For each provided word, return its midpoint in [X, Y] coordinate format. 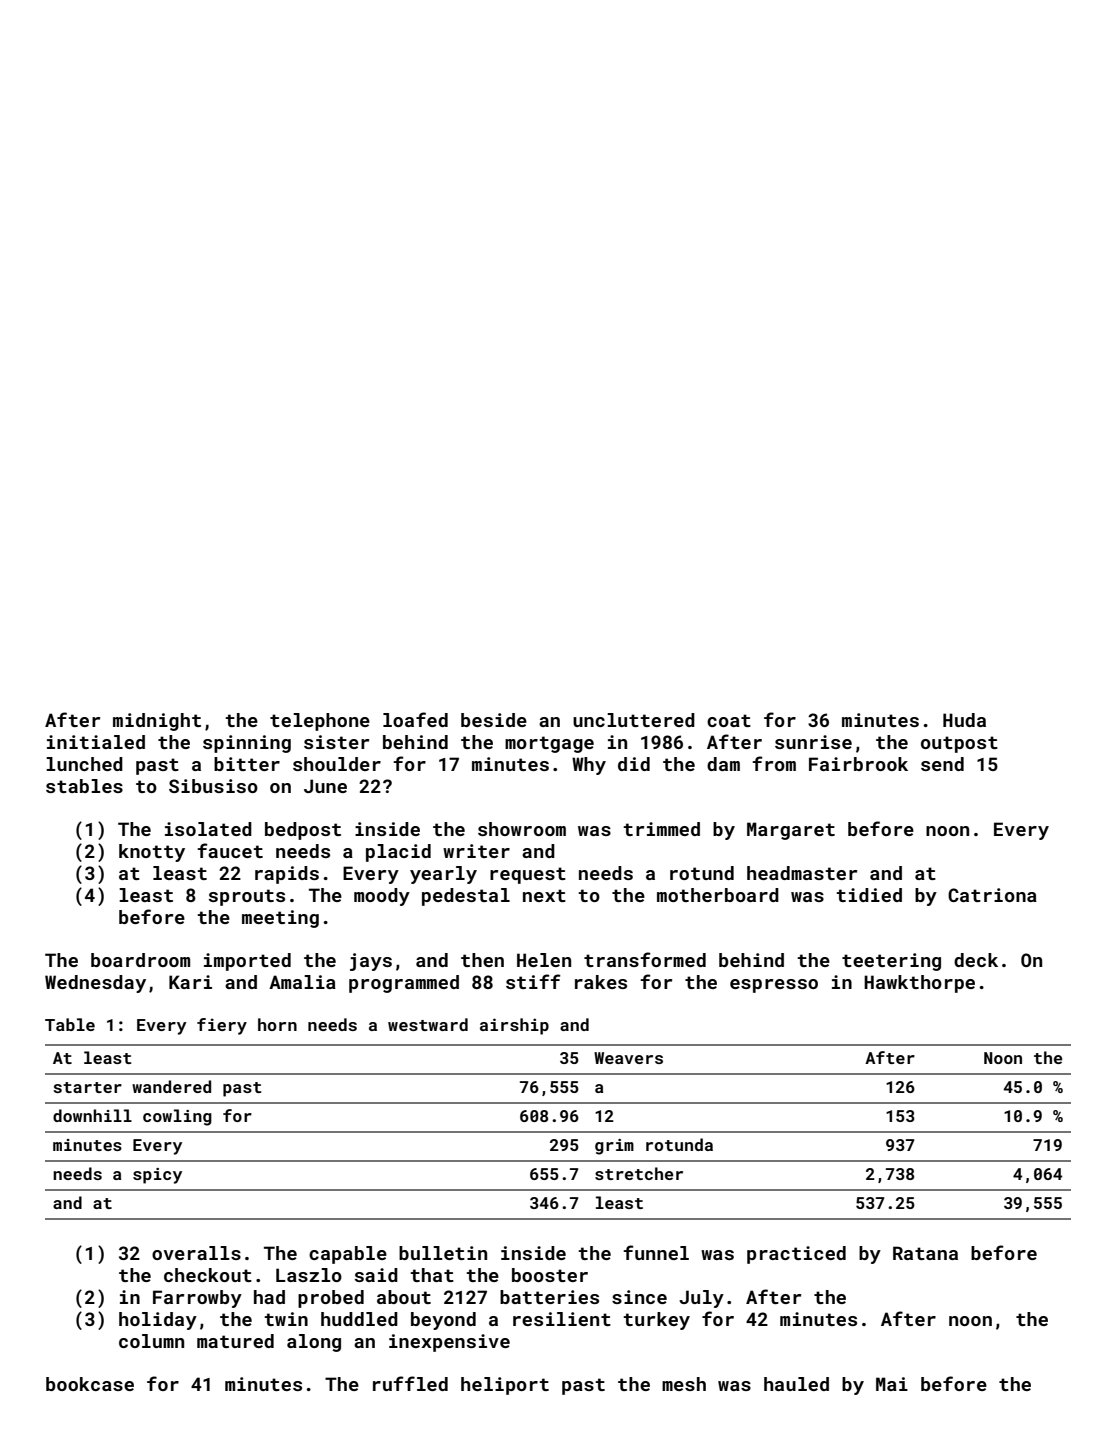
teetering [891, 962]
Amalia [302, 982]
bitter [247, 764]
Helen [544, 960]
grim [614, 1147]
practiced [796, 1255]
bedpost [303, 831]
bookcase [90, 1384]
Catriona [992, 895]
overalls [196, 1253]
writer [476, 851]
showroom [522, 829]
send [942, 764]
